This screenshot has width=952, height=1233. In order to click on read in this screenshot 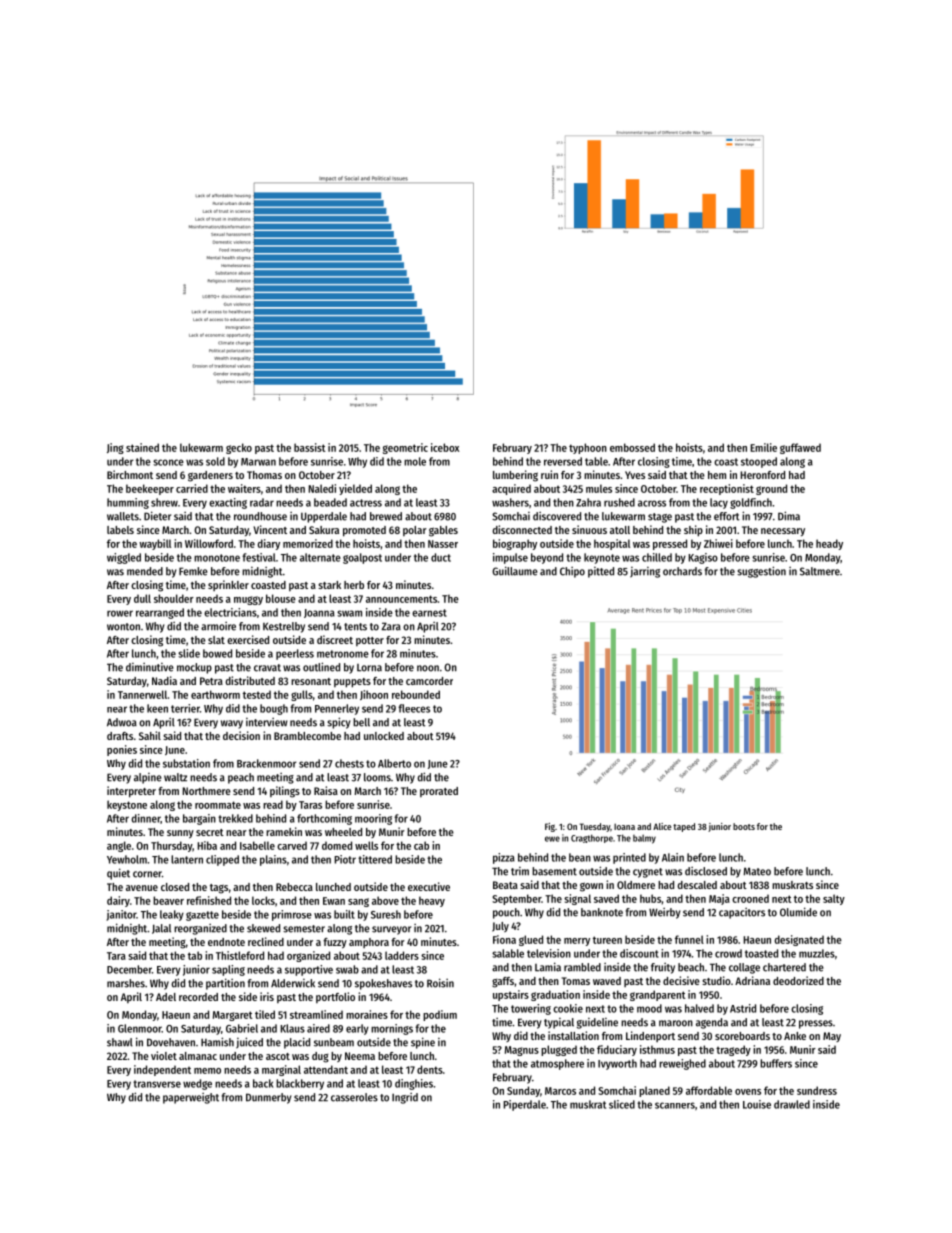, I will do `click(273, 804)`.
